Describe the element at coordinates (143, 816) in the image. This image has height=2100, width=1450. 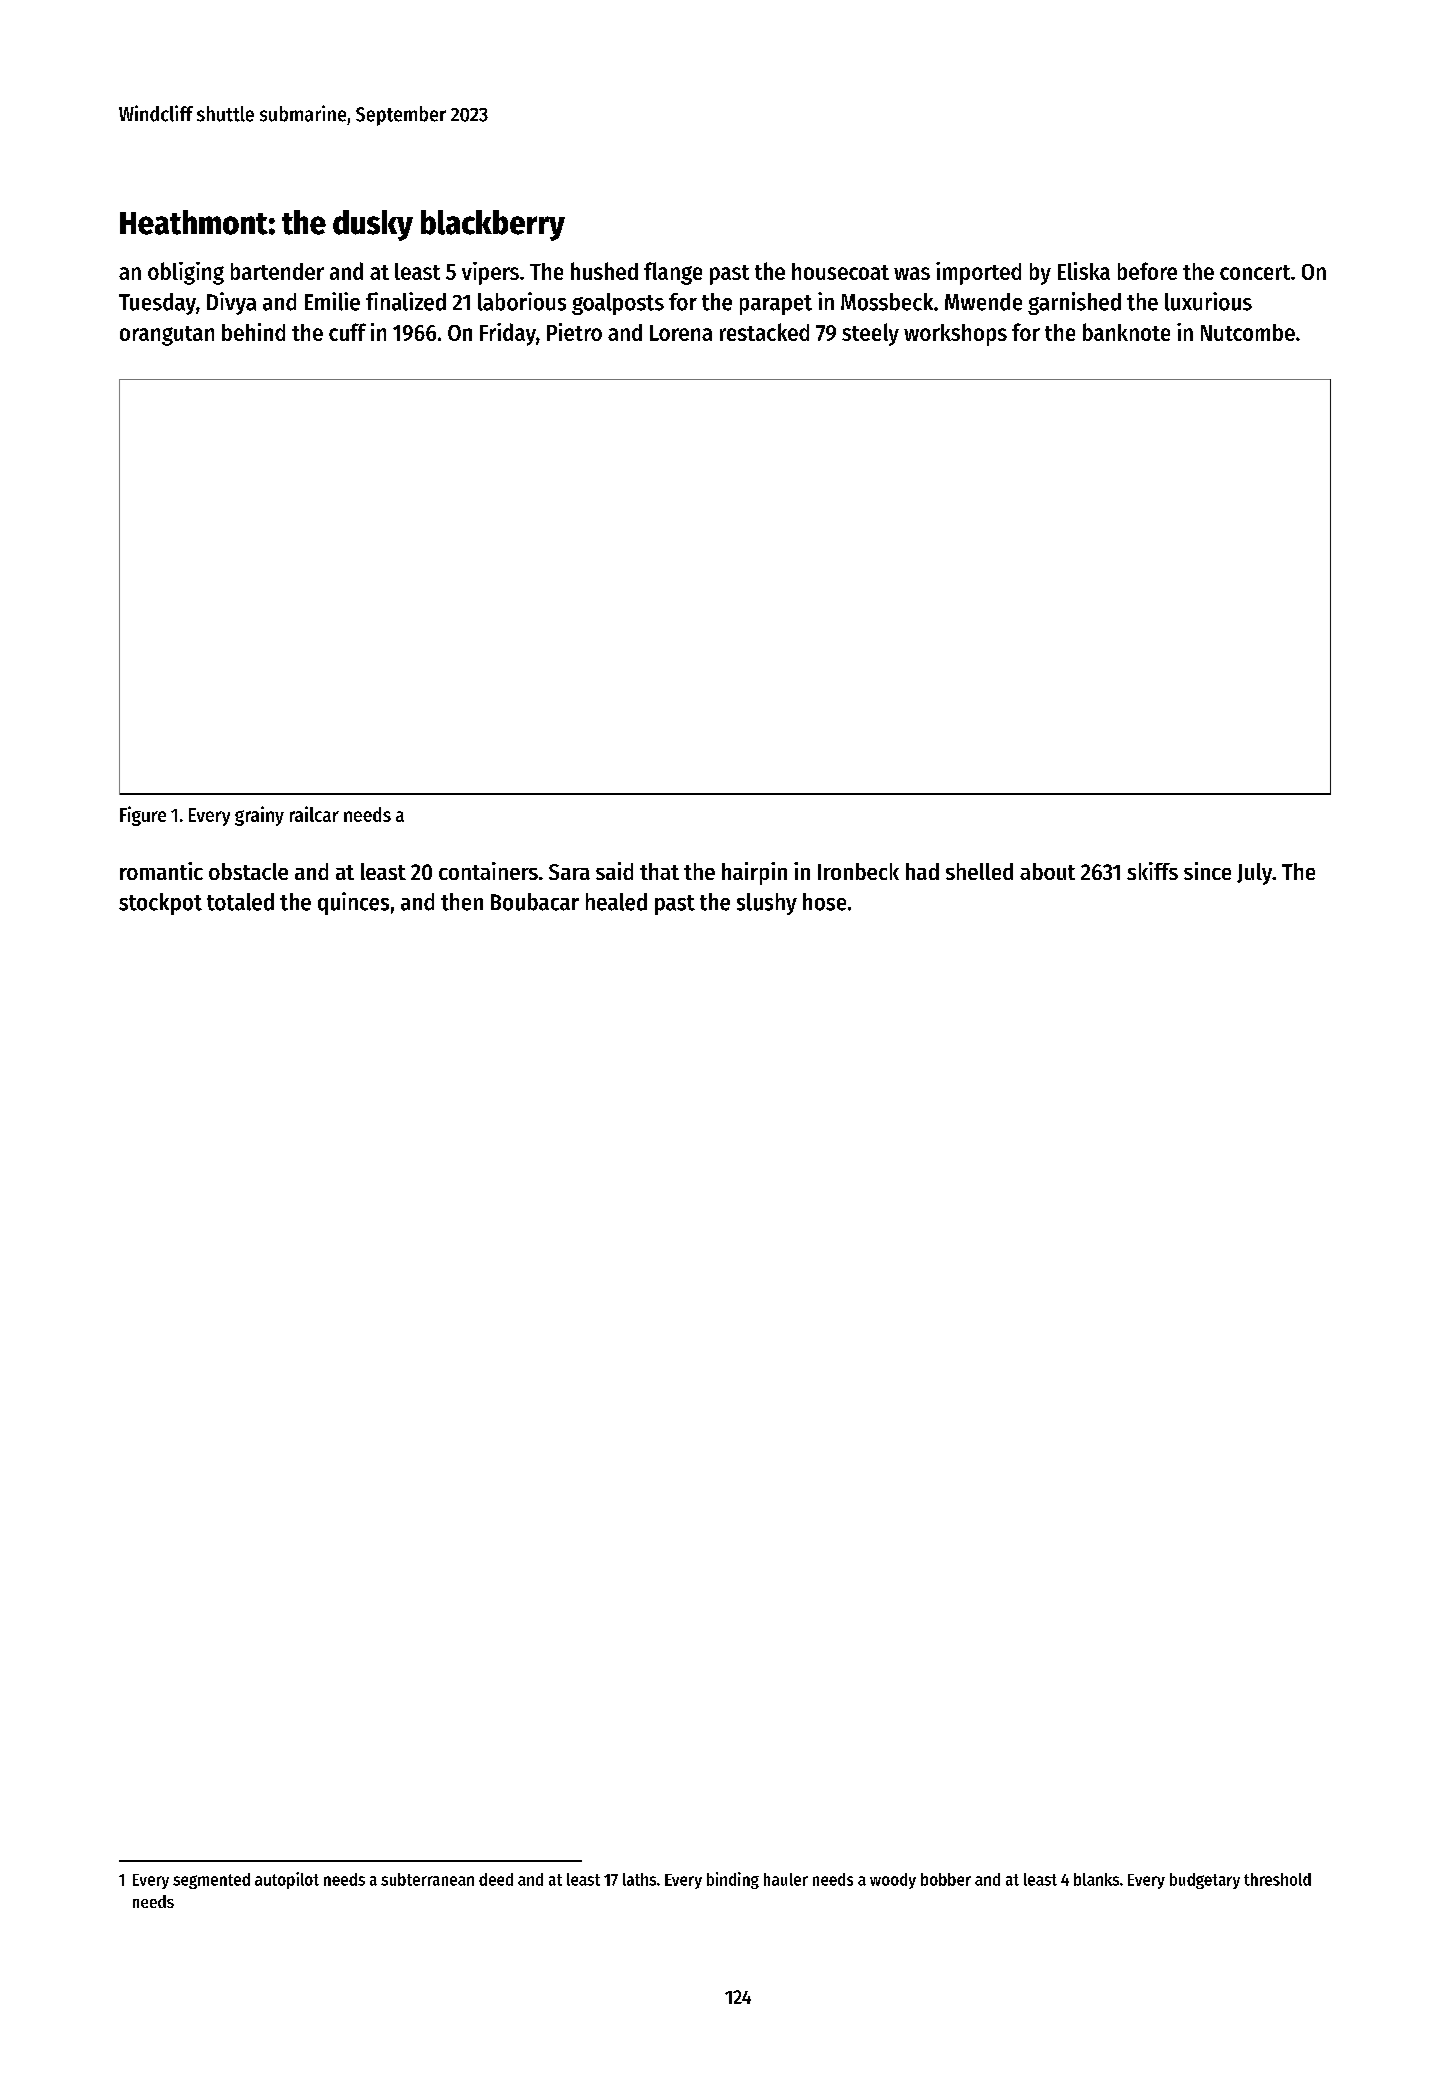
I see `Figure` at that location.
